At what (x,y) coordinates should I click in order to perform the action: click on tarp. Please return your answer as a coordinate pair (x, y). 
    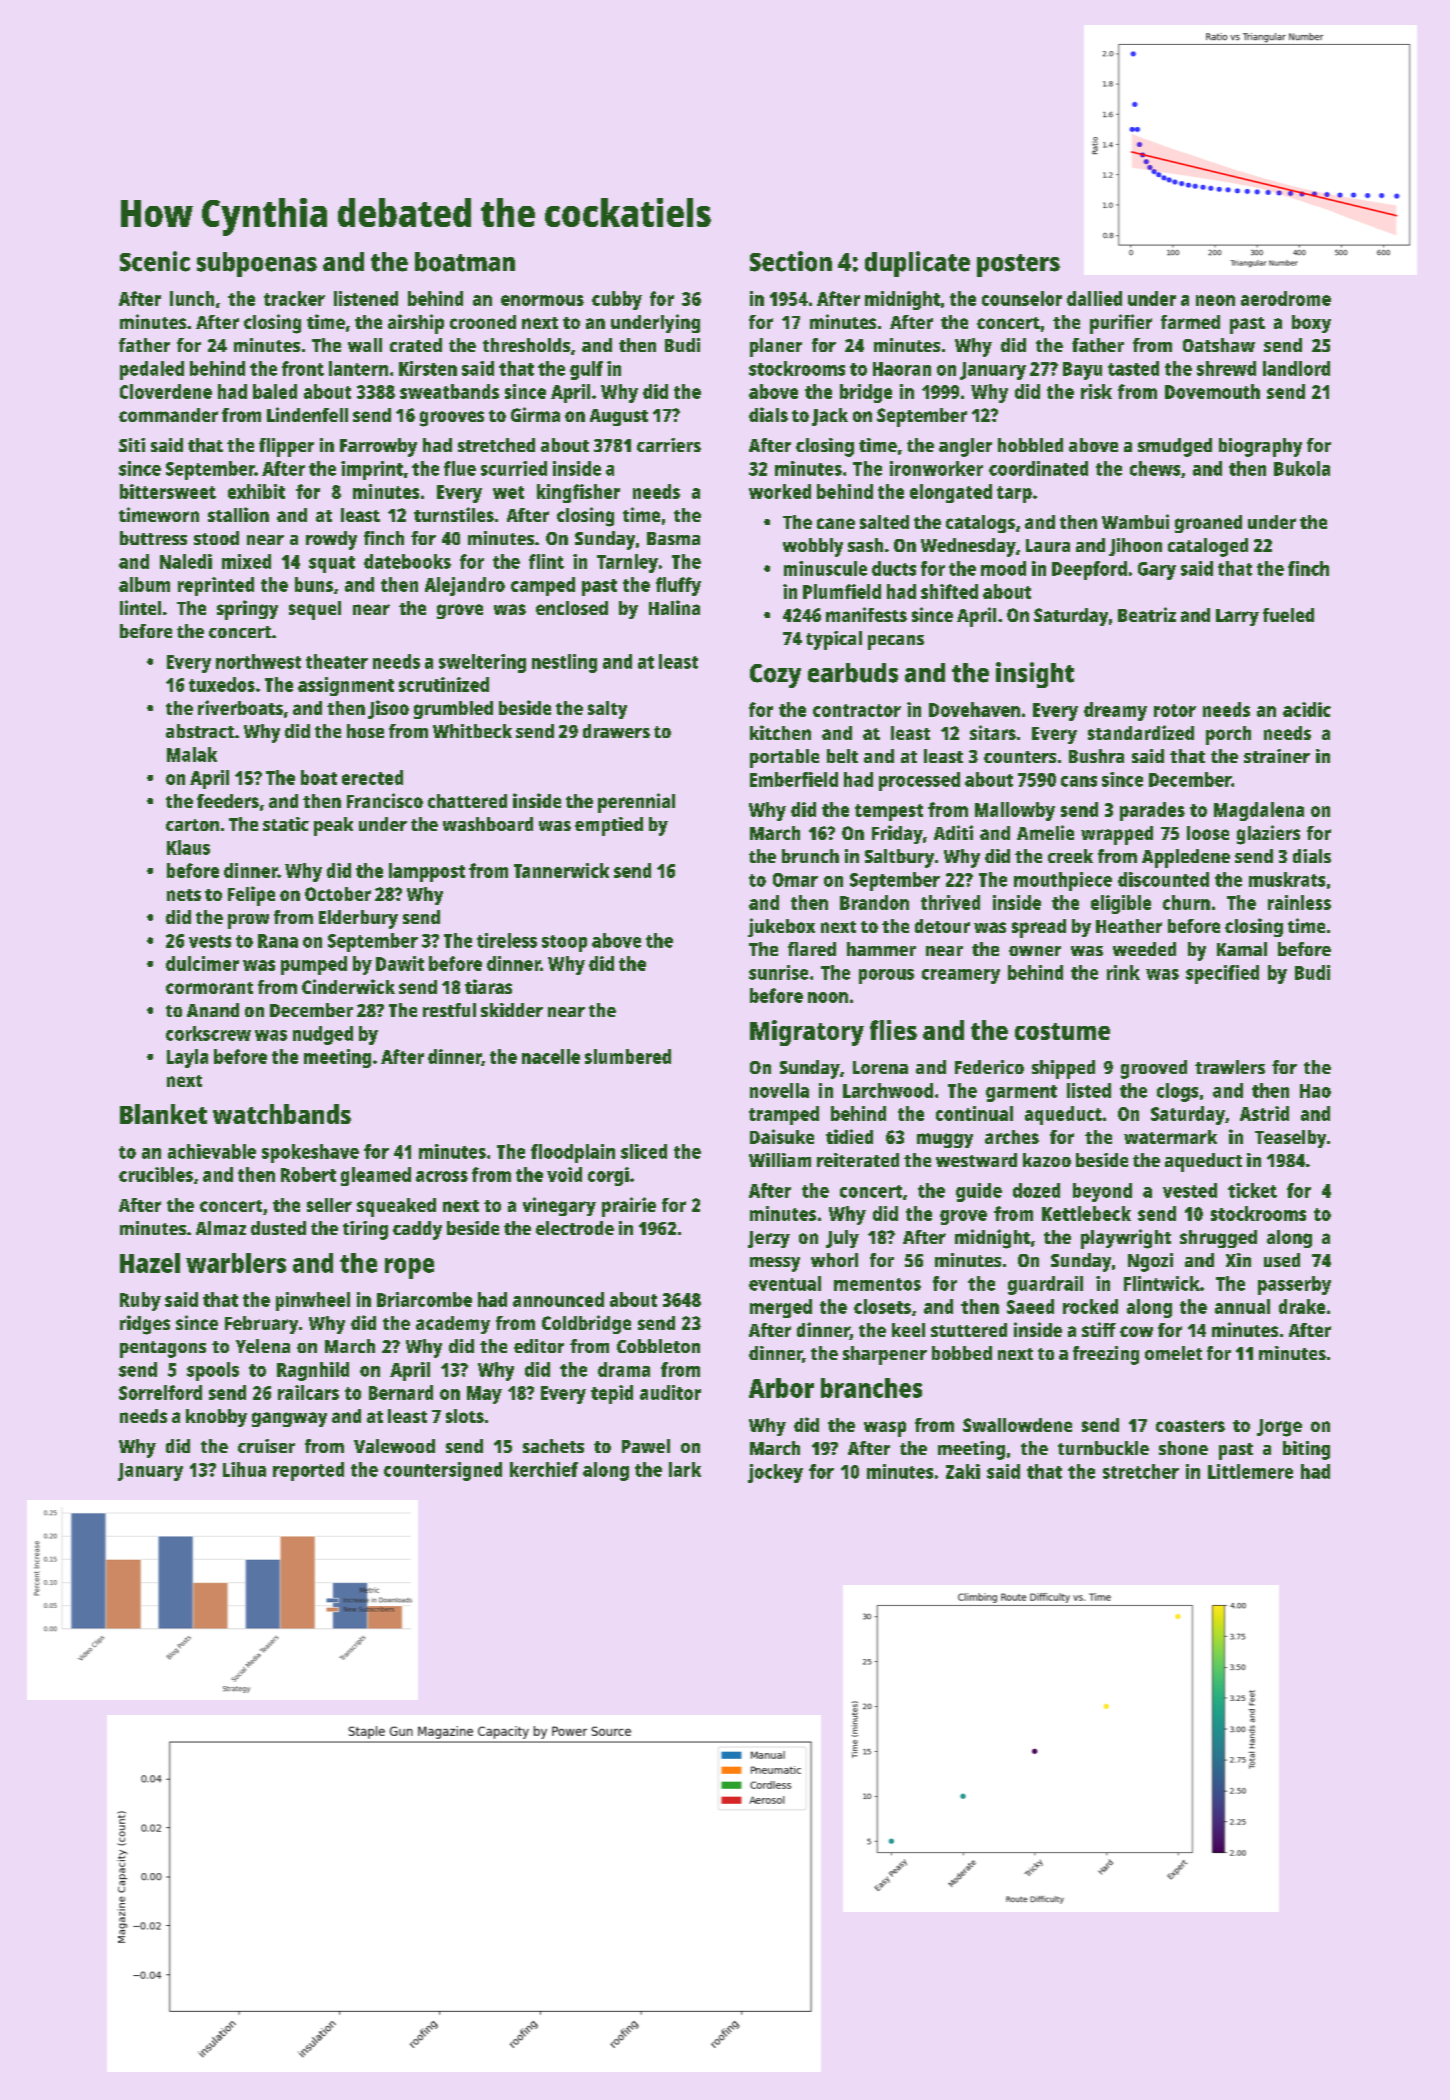
    Looking at the image, I should click on (1014, 494).
